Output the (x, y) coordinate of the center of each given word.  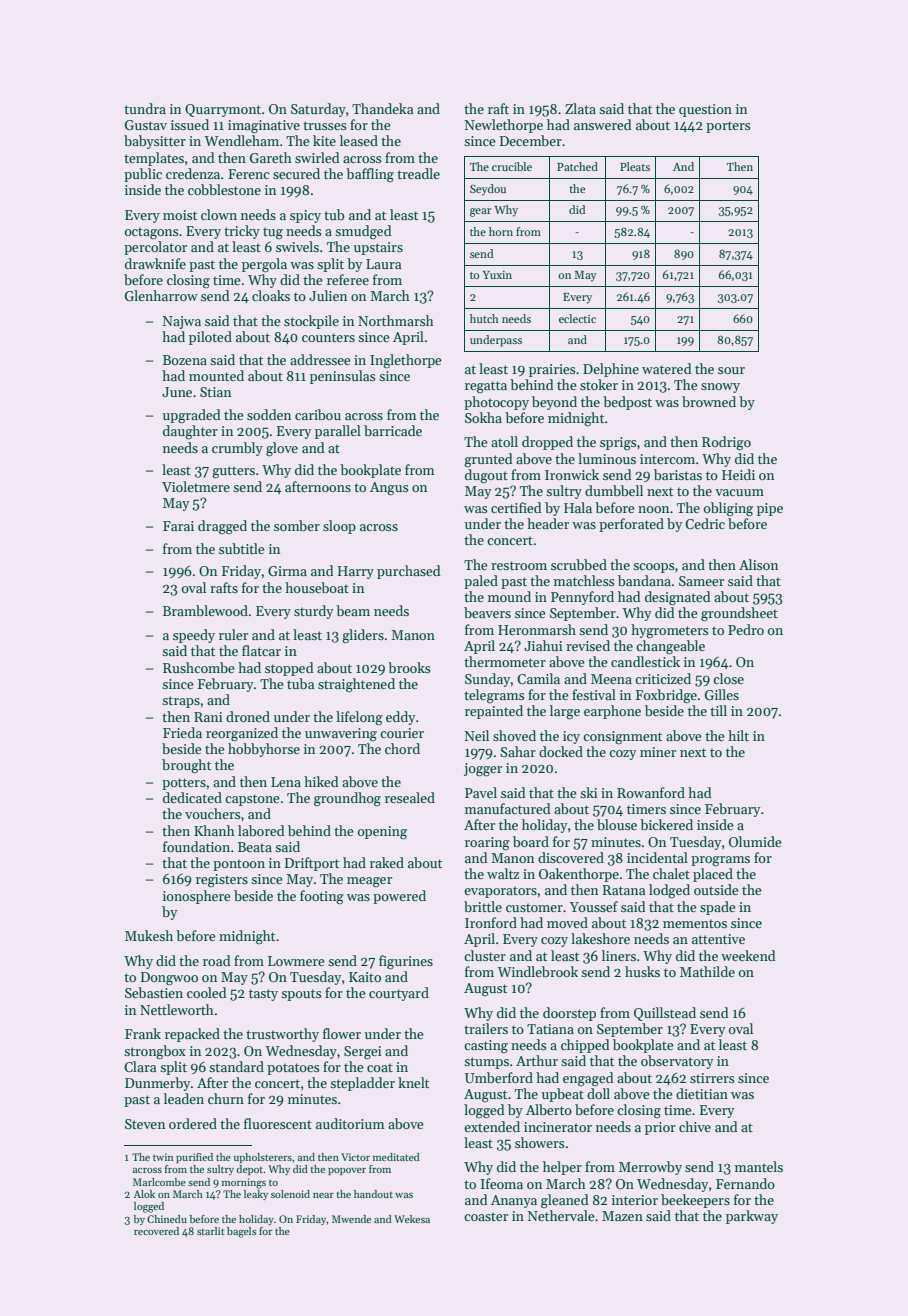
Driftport (312, 864)
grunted (488, 460)
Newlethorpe (504, 126)
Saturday (318, 110)
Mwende (351, 1219)
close (728, 678)
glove (282, 449)
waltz (503, 873)
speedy (194, 636)
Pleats (635, 166)
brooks (409, 667)
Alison (758, 564)
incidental (657, 857)
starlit (211, 1231)
